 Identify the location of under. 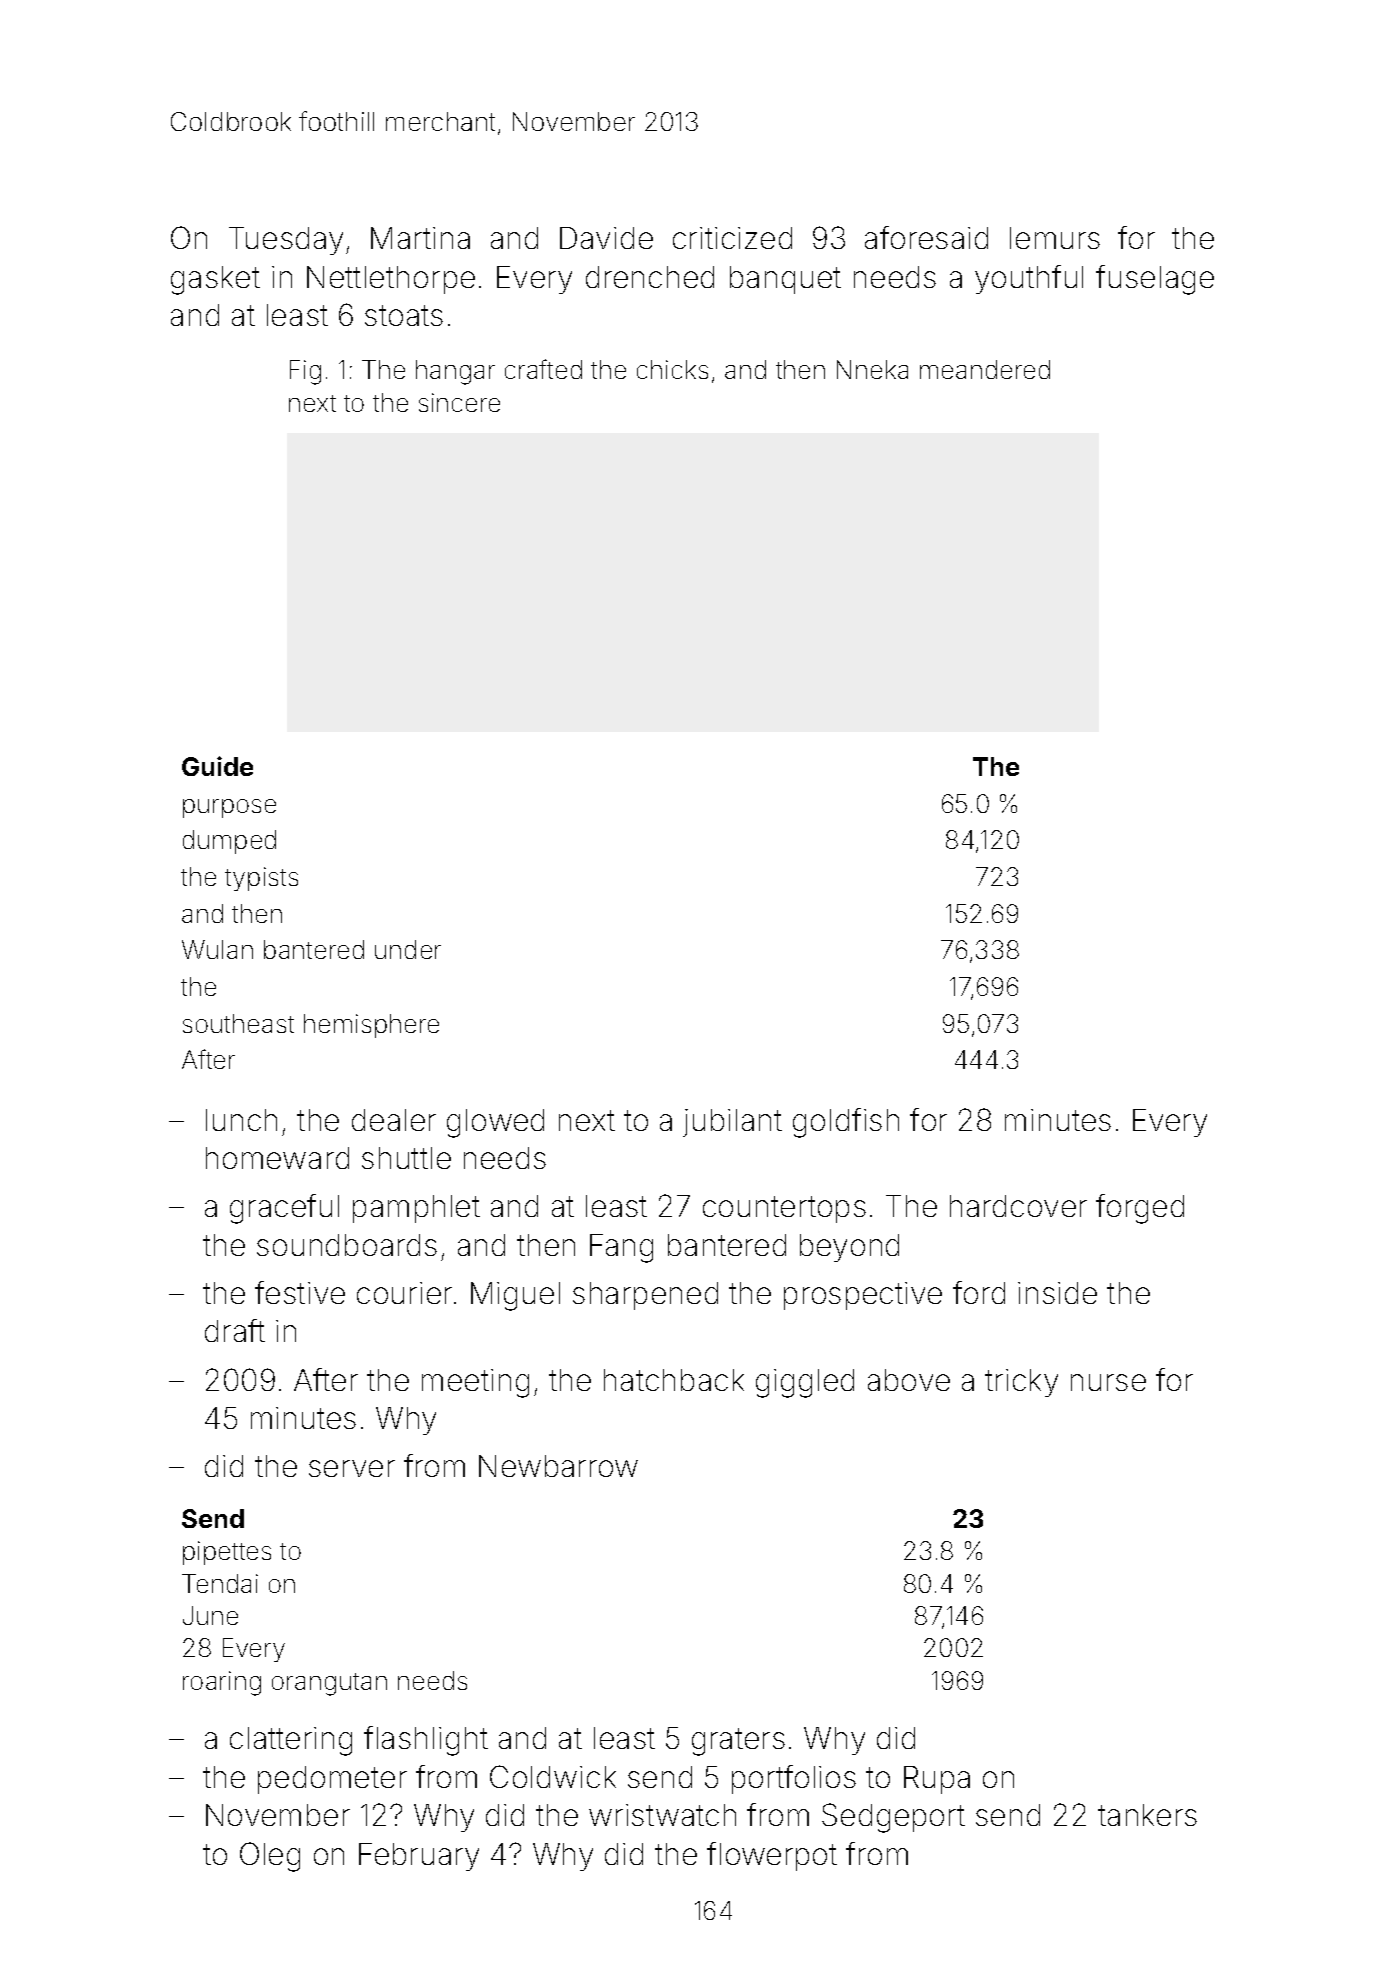
(408, 949).
